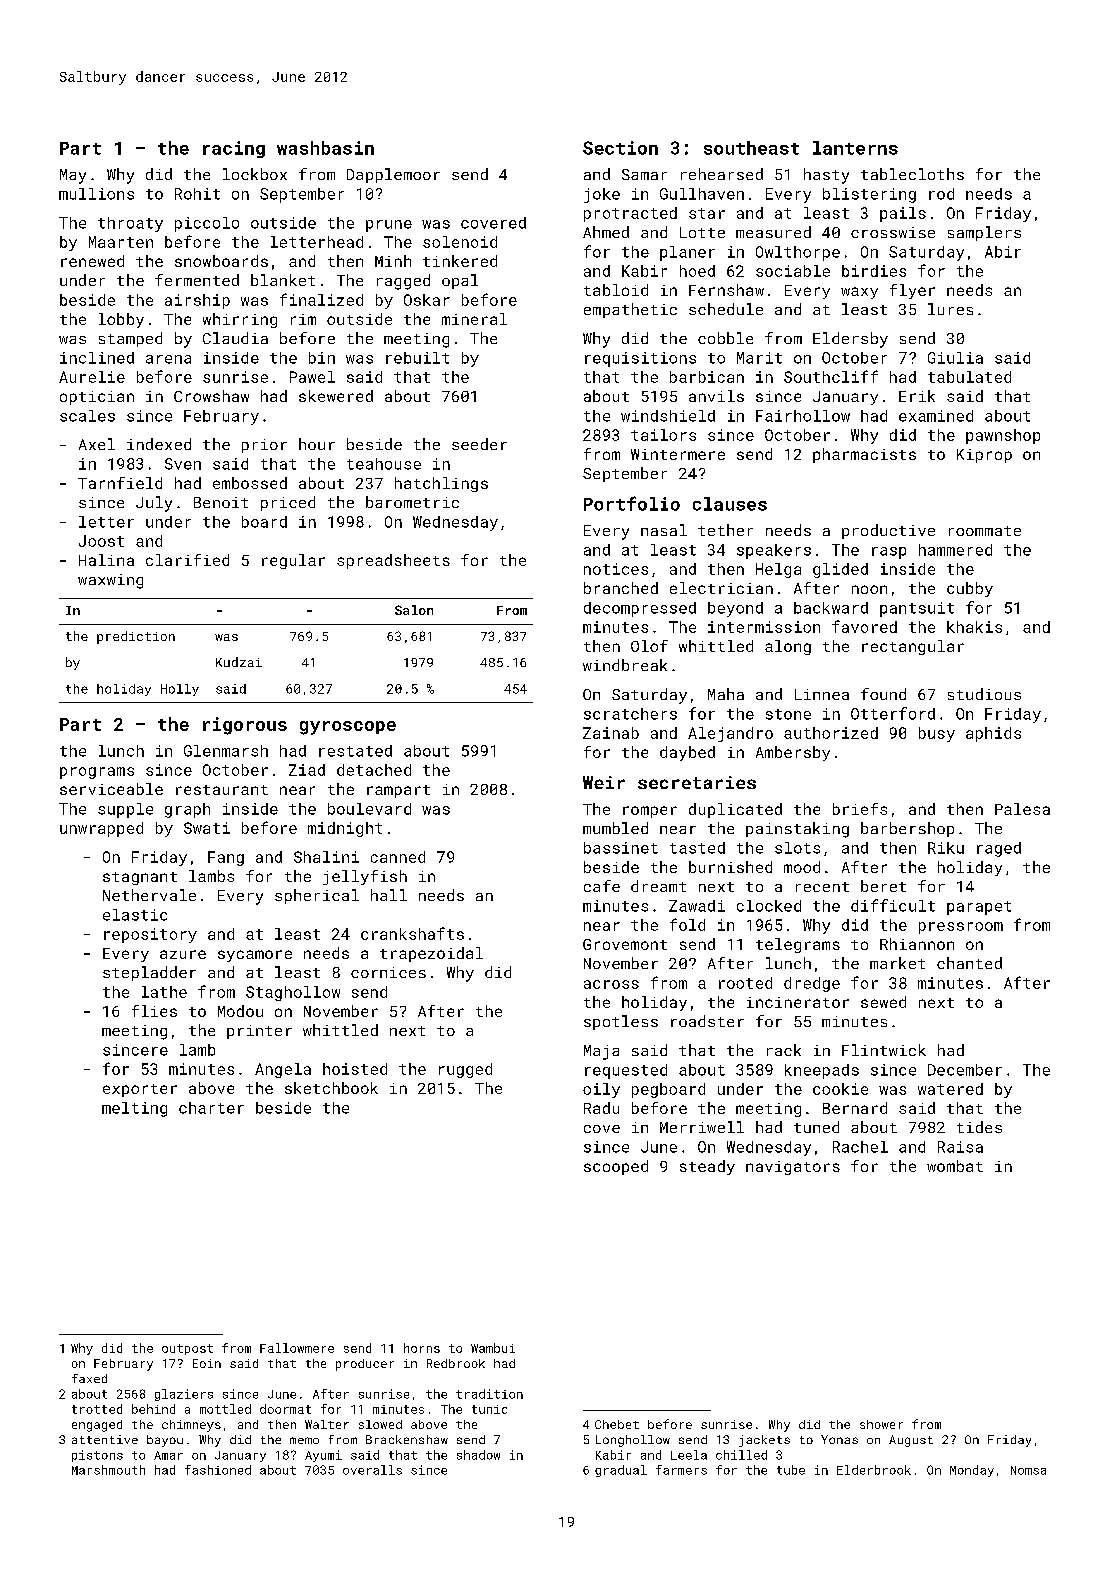 Image resolution: width=1116 pixels, height=1579 pixels. What do you see at coordinates (965, 1070) in the screenshot?
I see `December` at bounding box center [965, 1070].
